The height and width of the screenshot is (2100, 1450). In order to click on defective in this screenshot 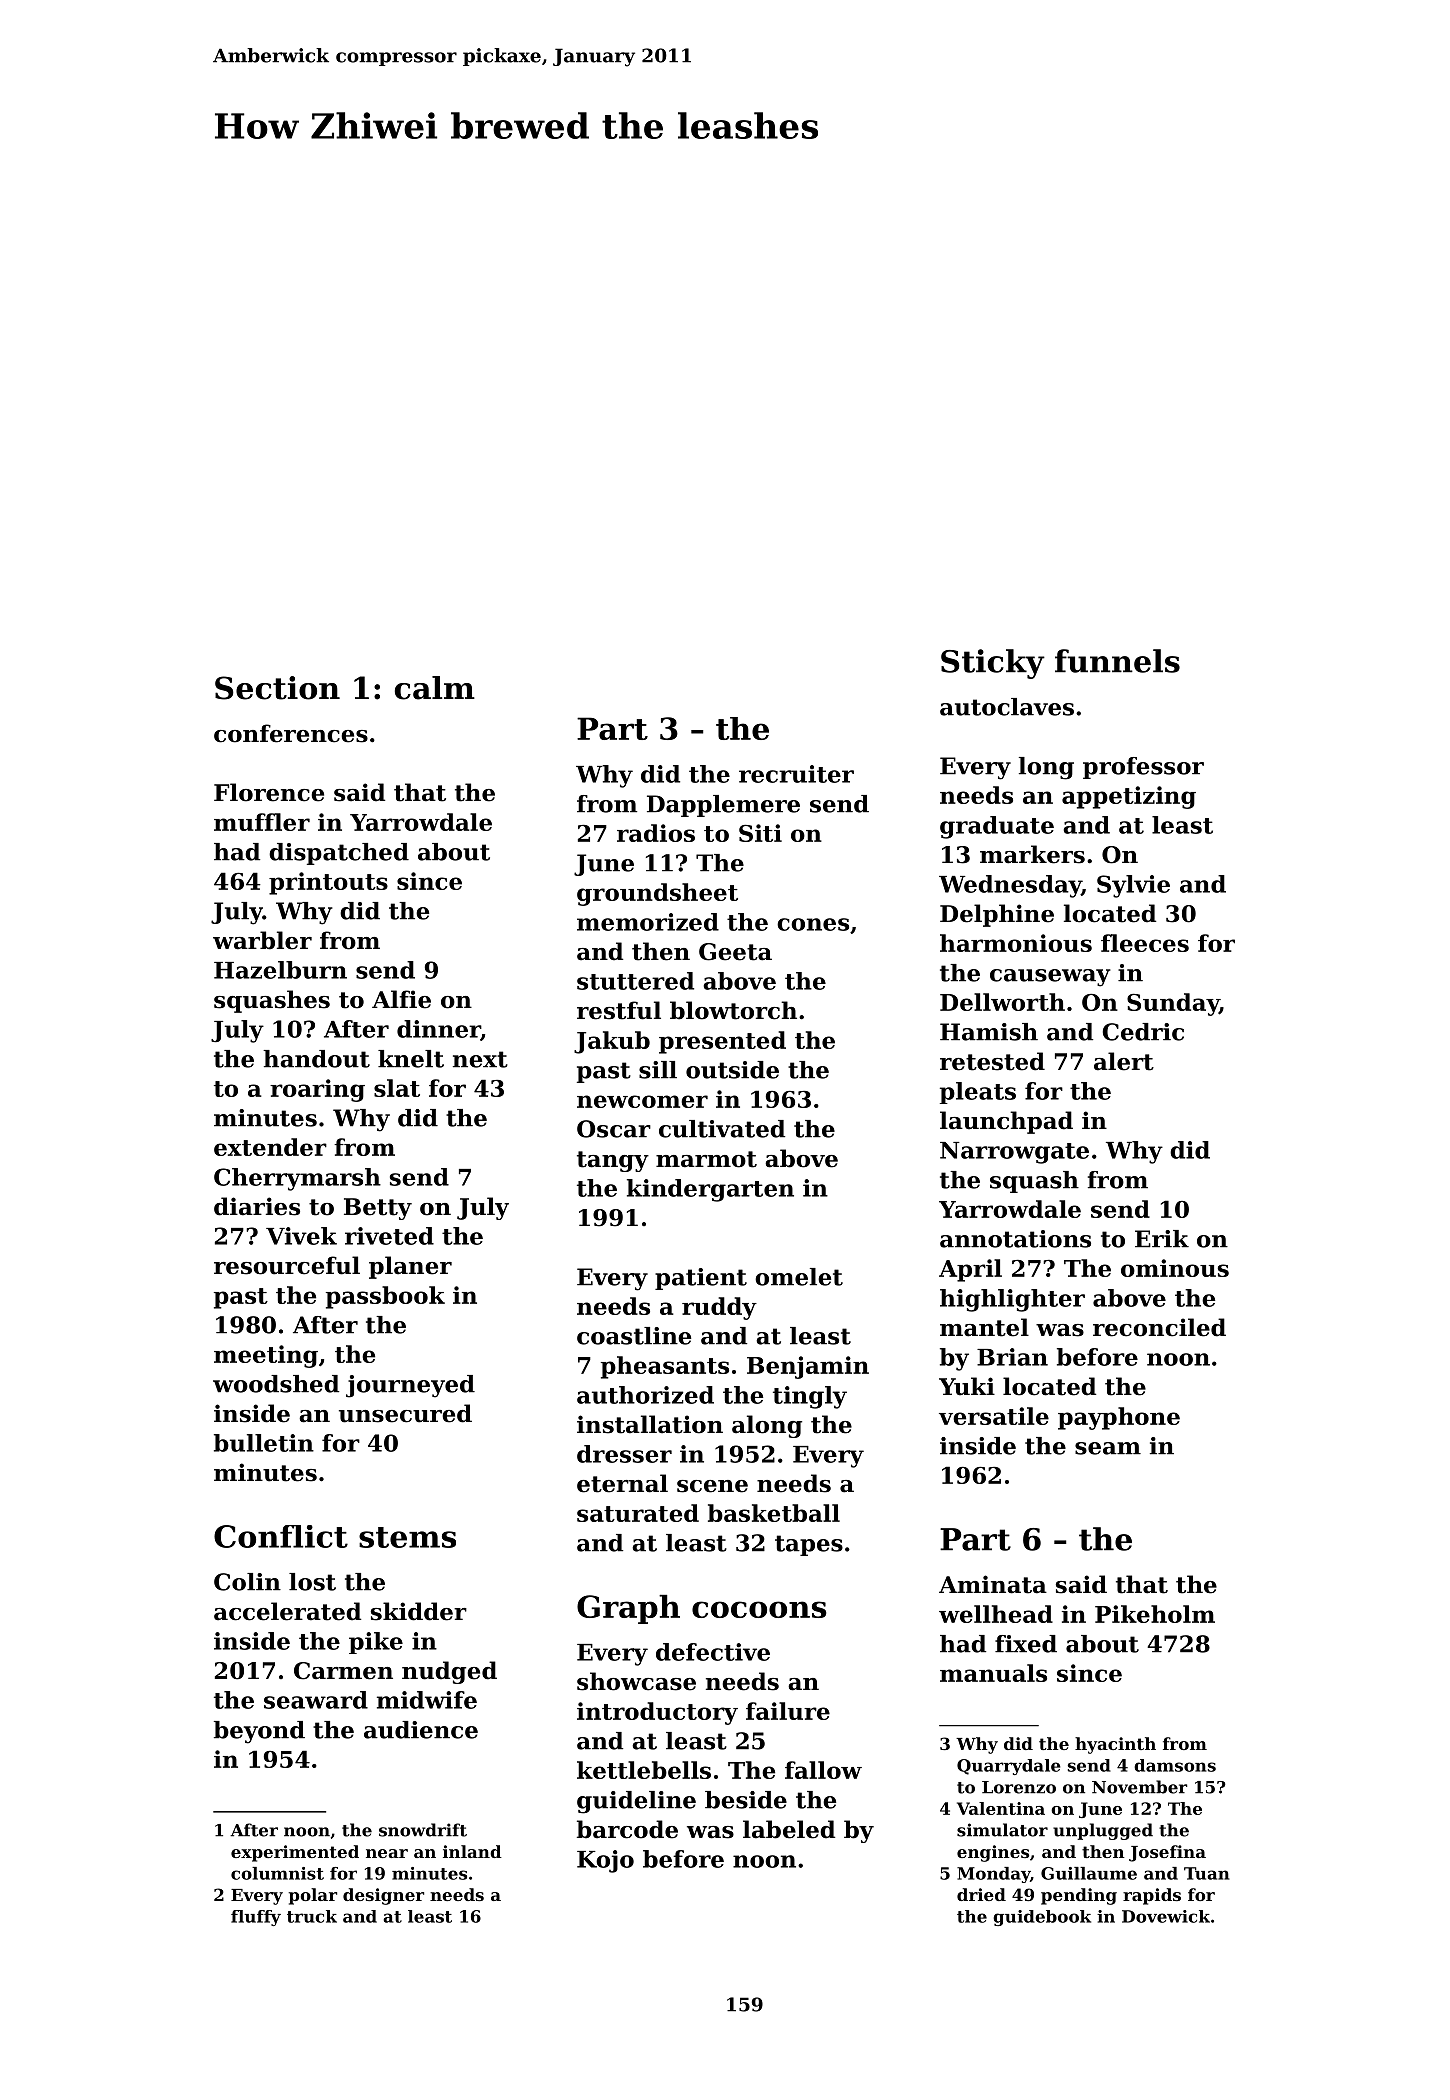, I will do `click(713, 1652)`.
